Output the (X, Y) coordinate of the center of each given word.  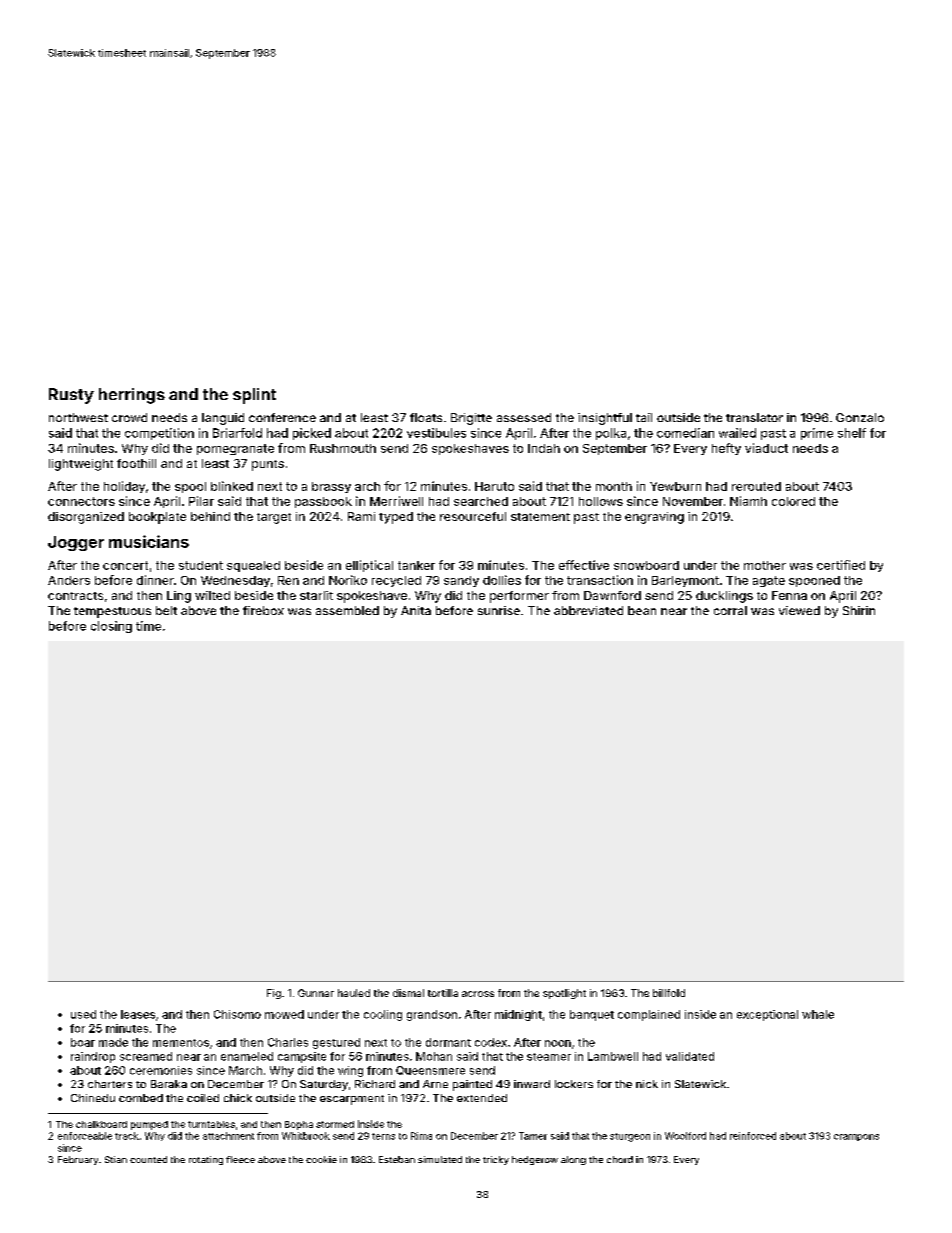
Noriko (348, 580)
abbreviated (588, 610)
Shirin (859, 610)
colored (793, 501)
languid (223, 419)
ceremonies (161, 1070)
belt (166, 610)
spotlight (564, 994)
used (83, 1014)
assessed (524, 417)
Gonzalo (860, 417)
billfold (669, 993)
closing (111, 627)
